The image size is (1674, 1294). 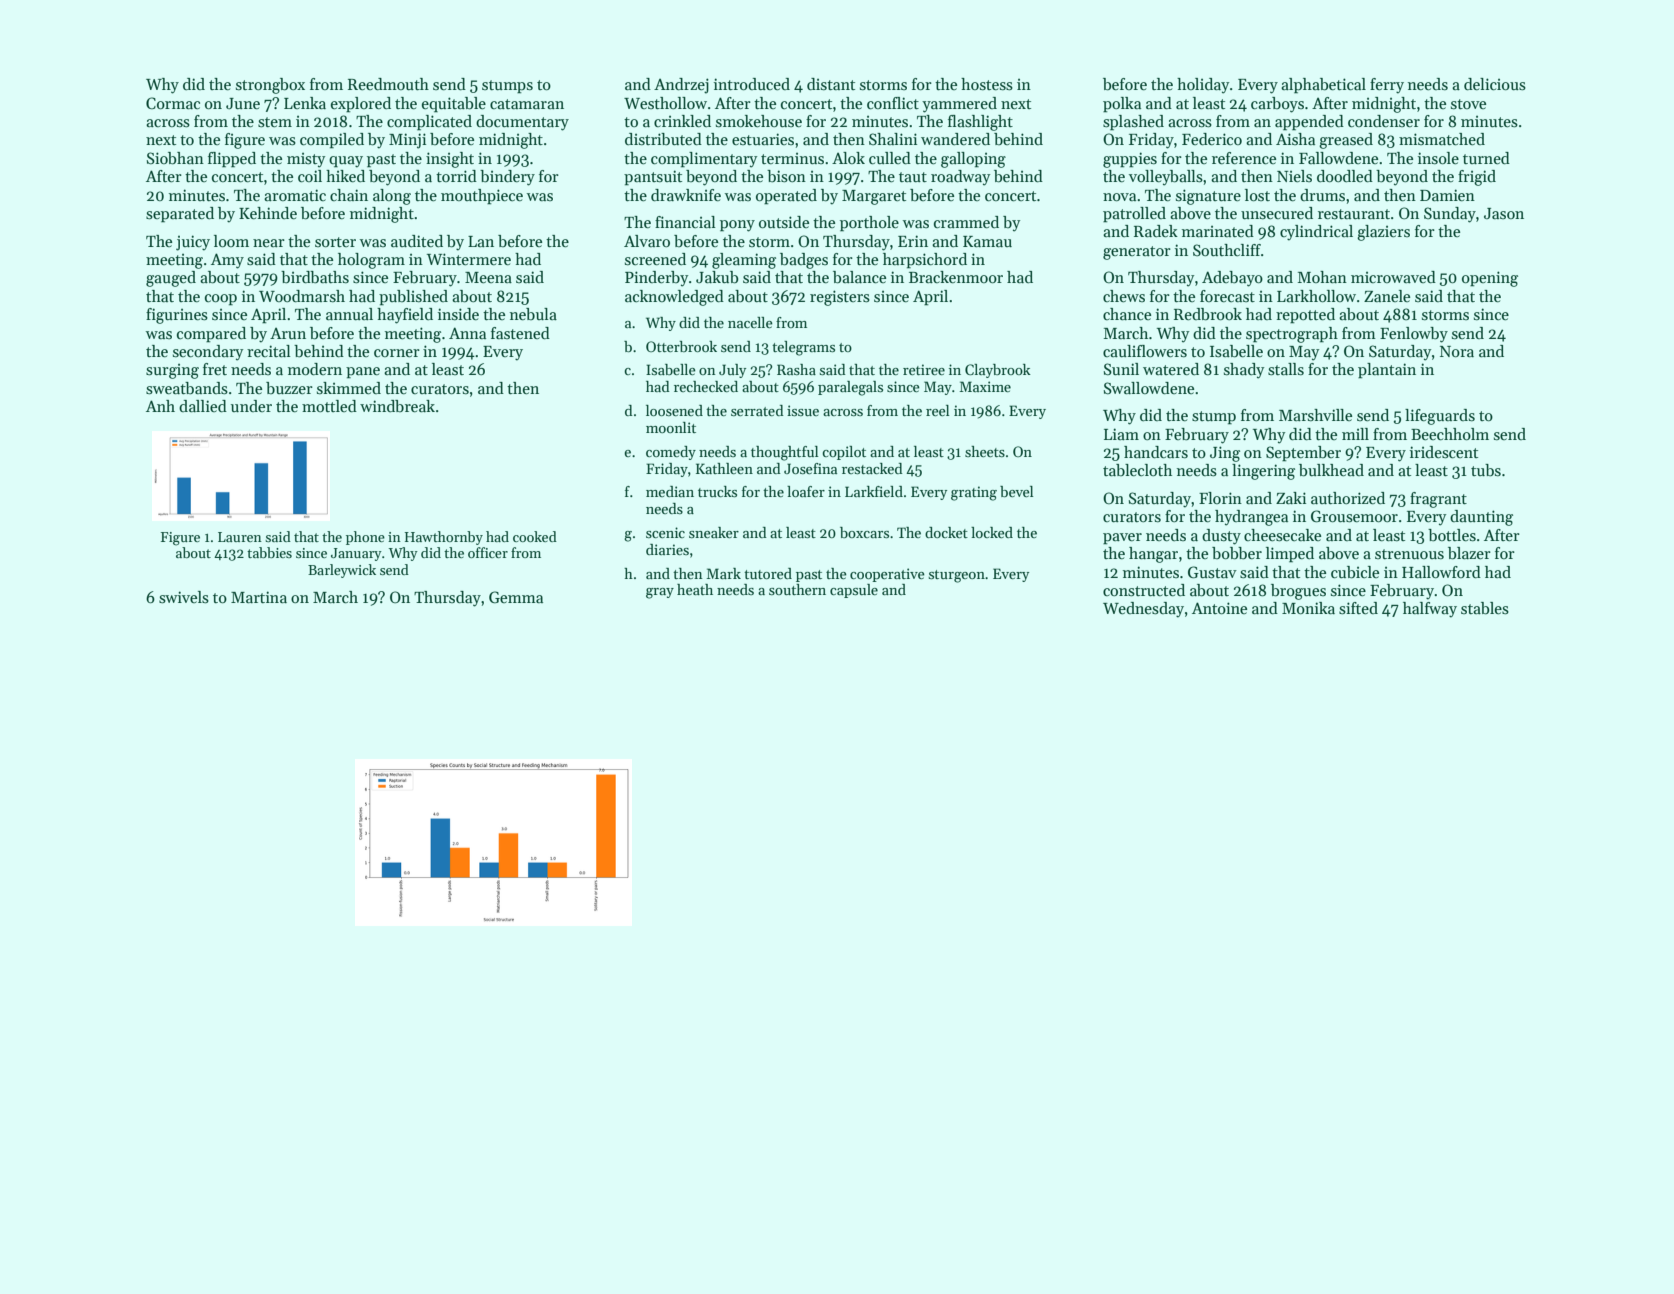 What do you see at coordinates (184, 597) in the screenshot?
I see `swivels` at bounding box center [184, 597].
